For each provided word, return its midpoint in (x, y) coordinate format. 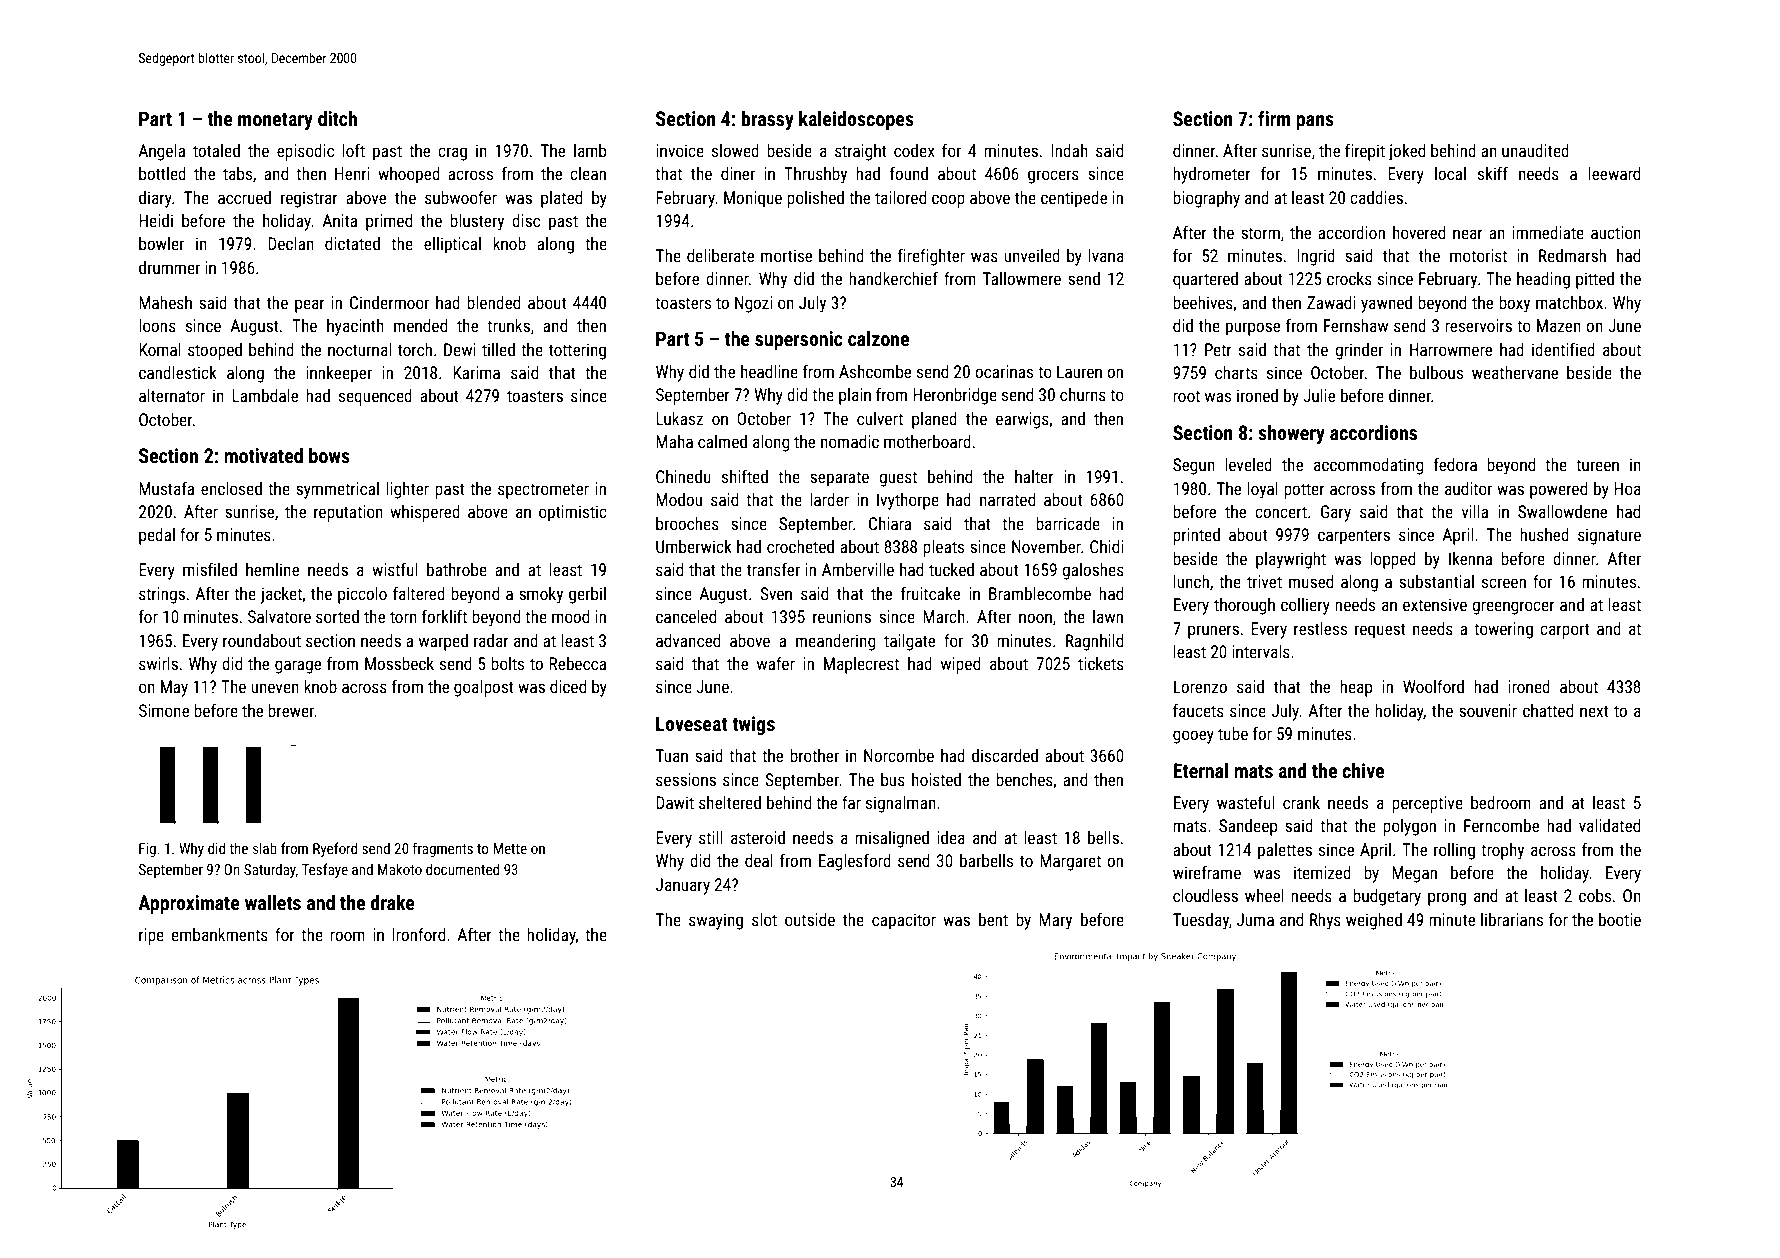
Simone (164, 710)
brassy (768, 120)
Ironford (418, 934)
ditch (337, 118)
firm (1274, 118)
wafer (776, 663)
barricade (1068, 523)
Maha (674, 441)
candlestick (178, 372)
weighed (1374, 921)
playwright (1291, 560)
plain (855, 396)
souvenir (1488, 710)
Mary (1055, 921)
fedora (1455, 464)
